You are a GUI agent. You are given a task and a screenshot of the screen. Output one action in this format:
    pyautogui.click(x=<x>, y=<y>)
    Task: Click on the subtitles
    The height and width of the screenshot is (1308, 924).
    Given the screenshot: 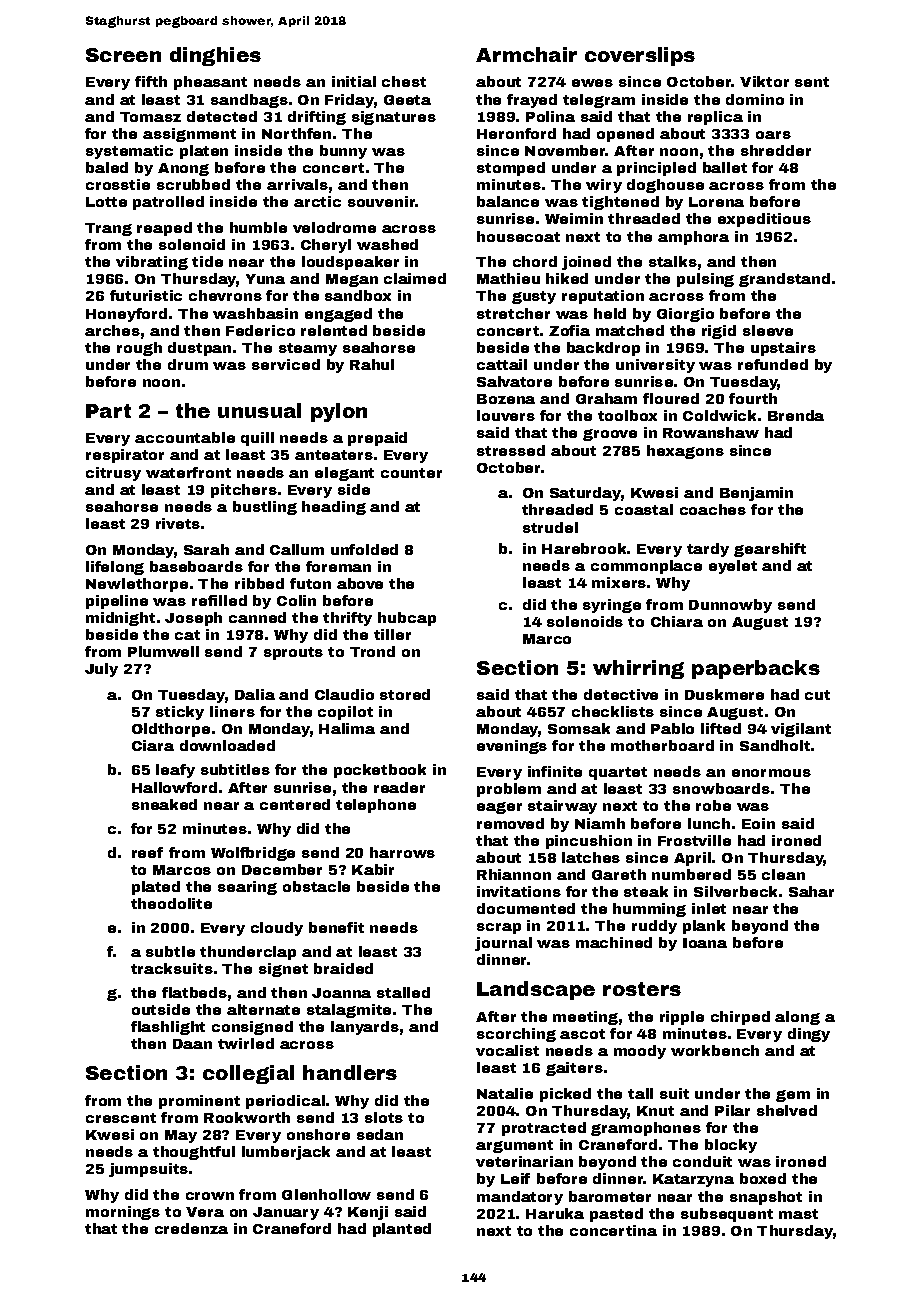 What is the action you would take?
    pyautogui.click(x=235, y=769)
